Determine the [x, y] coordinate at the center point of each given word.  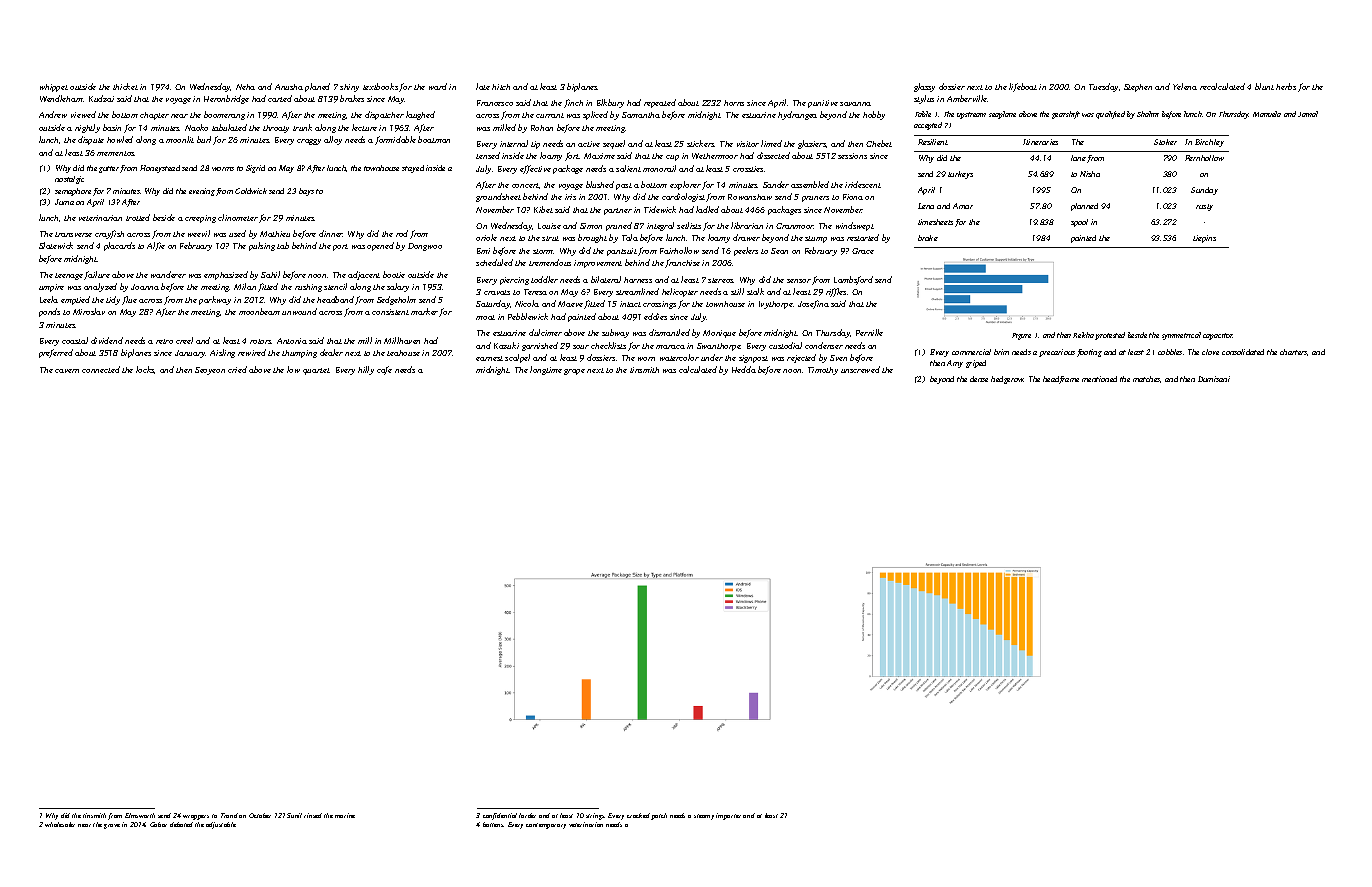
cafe [384, 370]
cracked [638, 815]
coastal [75, 340]
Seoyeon [210, 371]
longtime [546, 370]
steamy [704, 817]
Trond [229, 815]
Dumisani [1214, 379]
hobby [874, 115]
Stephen [1138, 88]
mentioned [1099, 379]
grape [574, 372]
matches [1147, 379]
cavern [67, 371]
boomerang [224, 115]
